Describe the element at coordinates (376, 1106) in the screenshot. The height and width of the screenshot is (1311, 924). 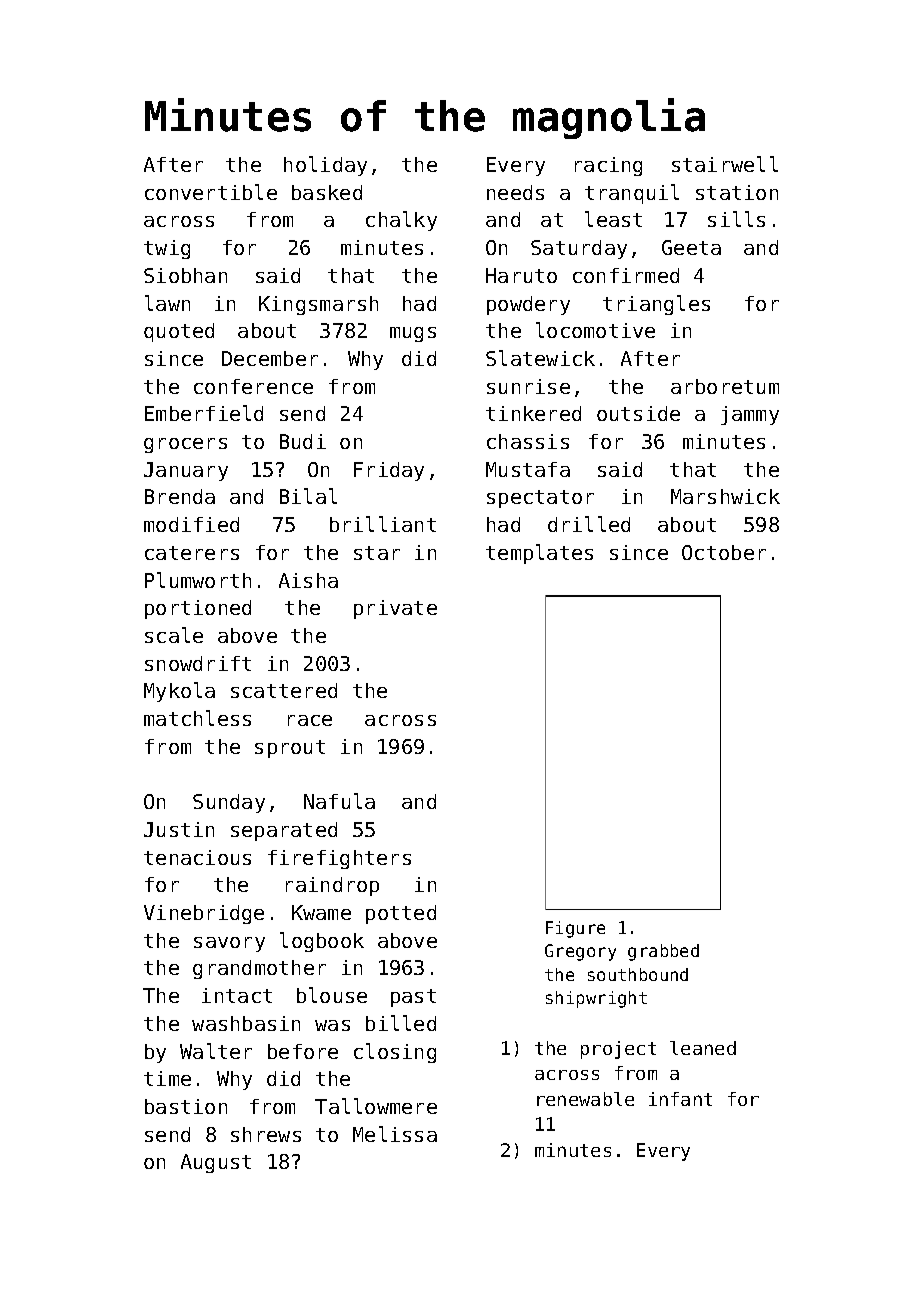
I see `Tallowmere` at that location.
